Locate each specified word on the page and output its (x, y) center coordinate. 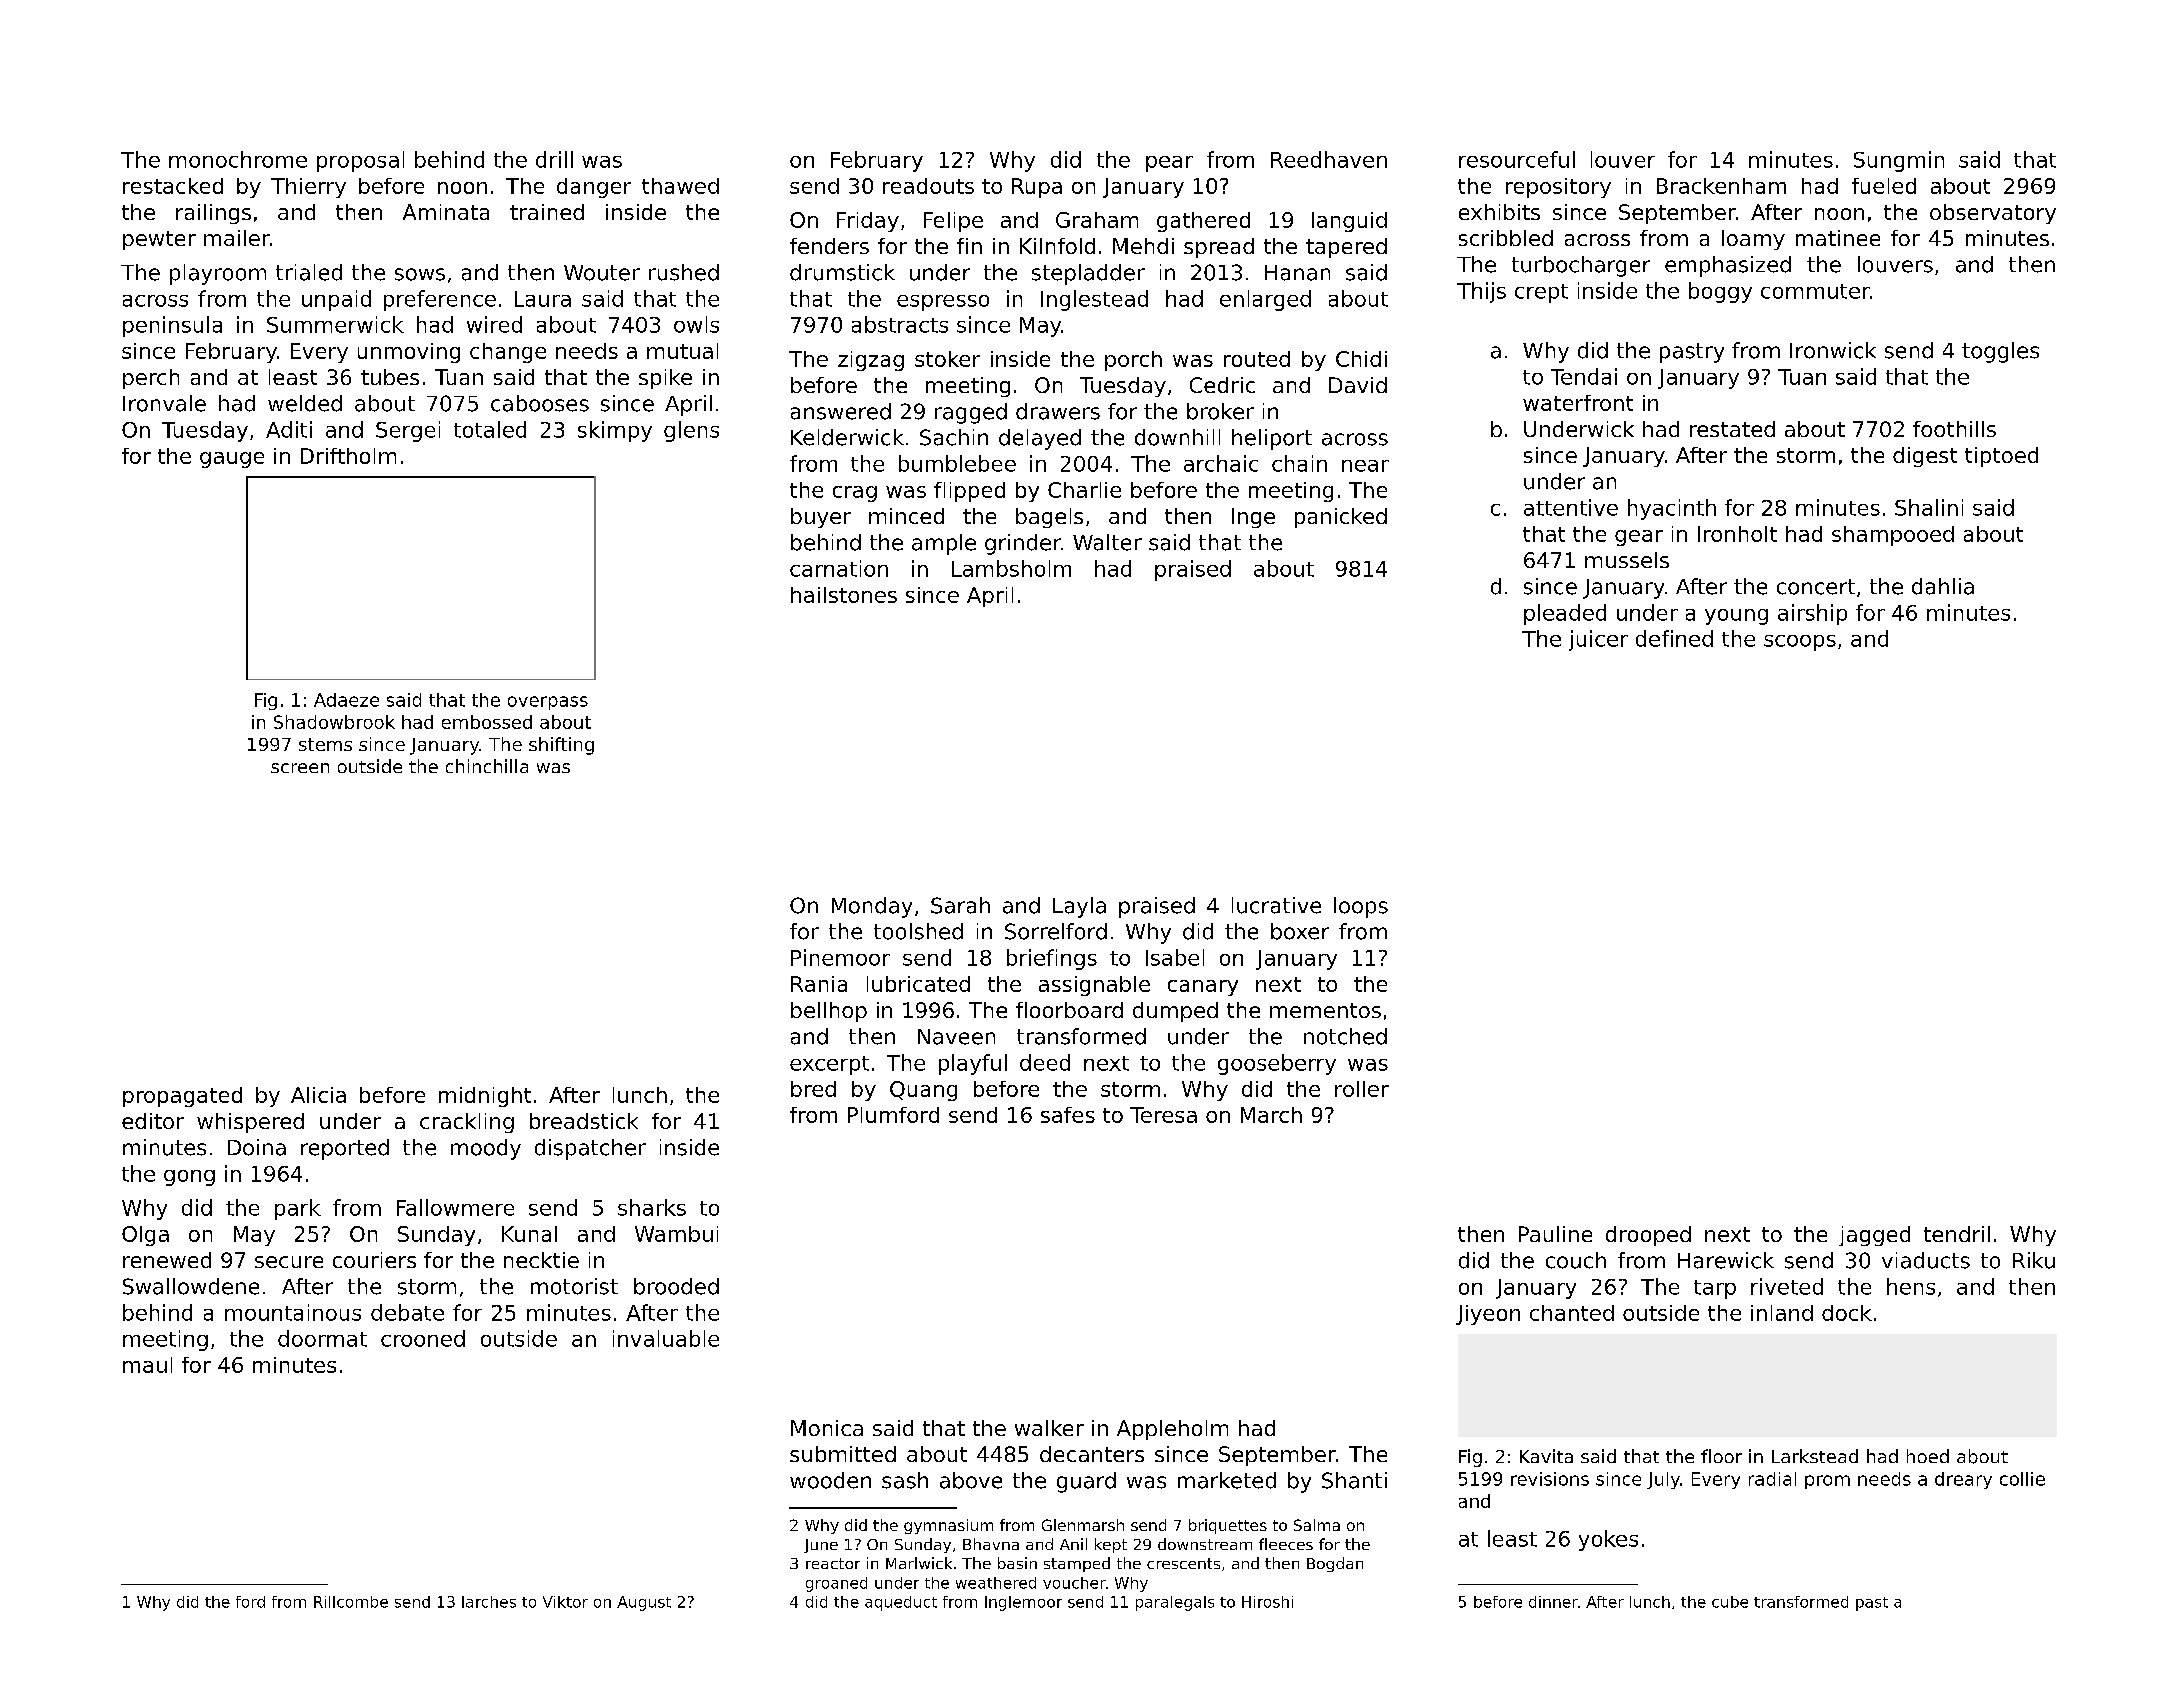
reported (345, 1149)
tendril (1957, 1234)
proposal (360, 161)
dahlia (1943, 586)
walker (1049, 1428)
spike (665, 379)
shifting (561, 746)
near (1365, 466)
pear (1169, 164)
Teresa (1163, 1115)
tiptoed (2001, 457)
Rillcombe (351, 1602)
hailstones (844, 595)
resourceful (1517, 159)
